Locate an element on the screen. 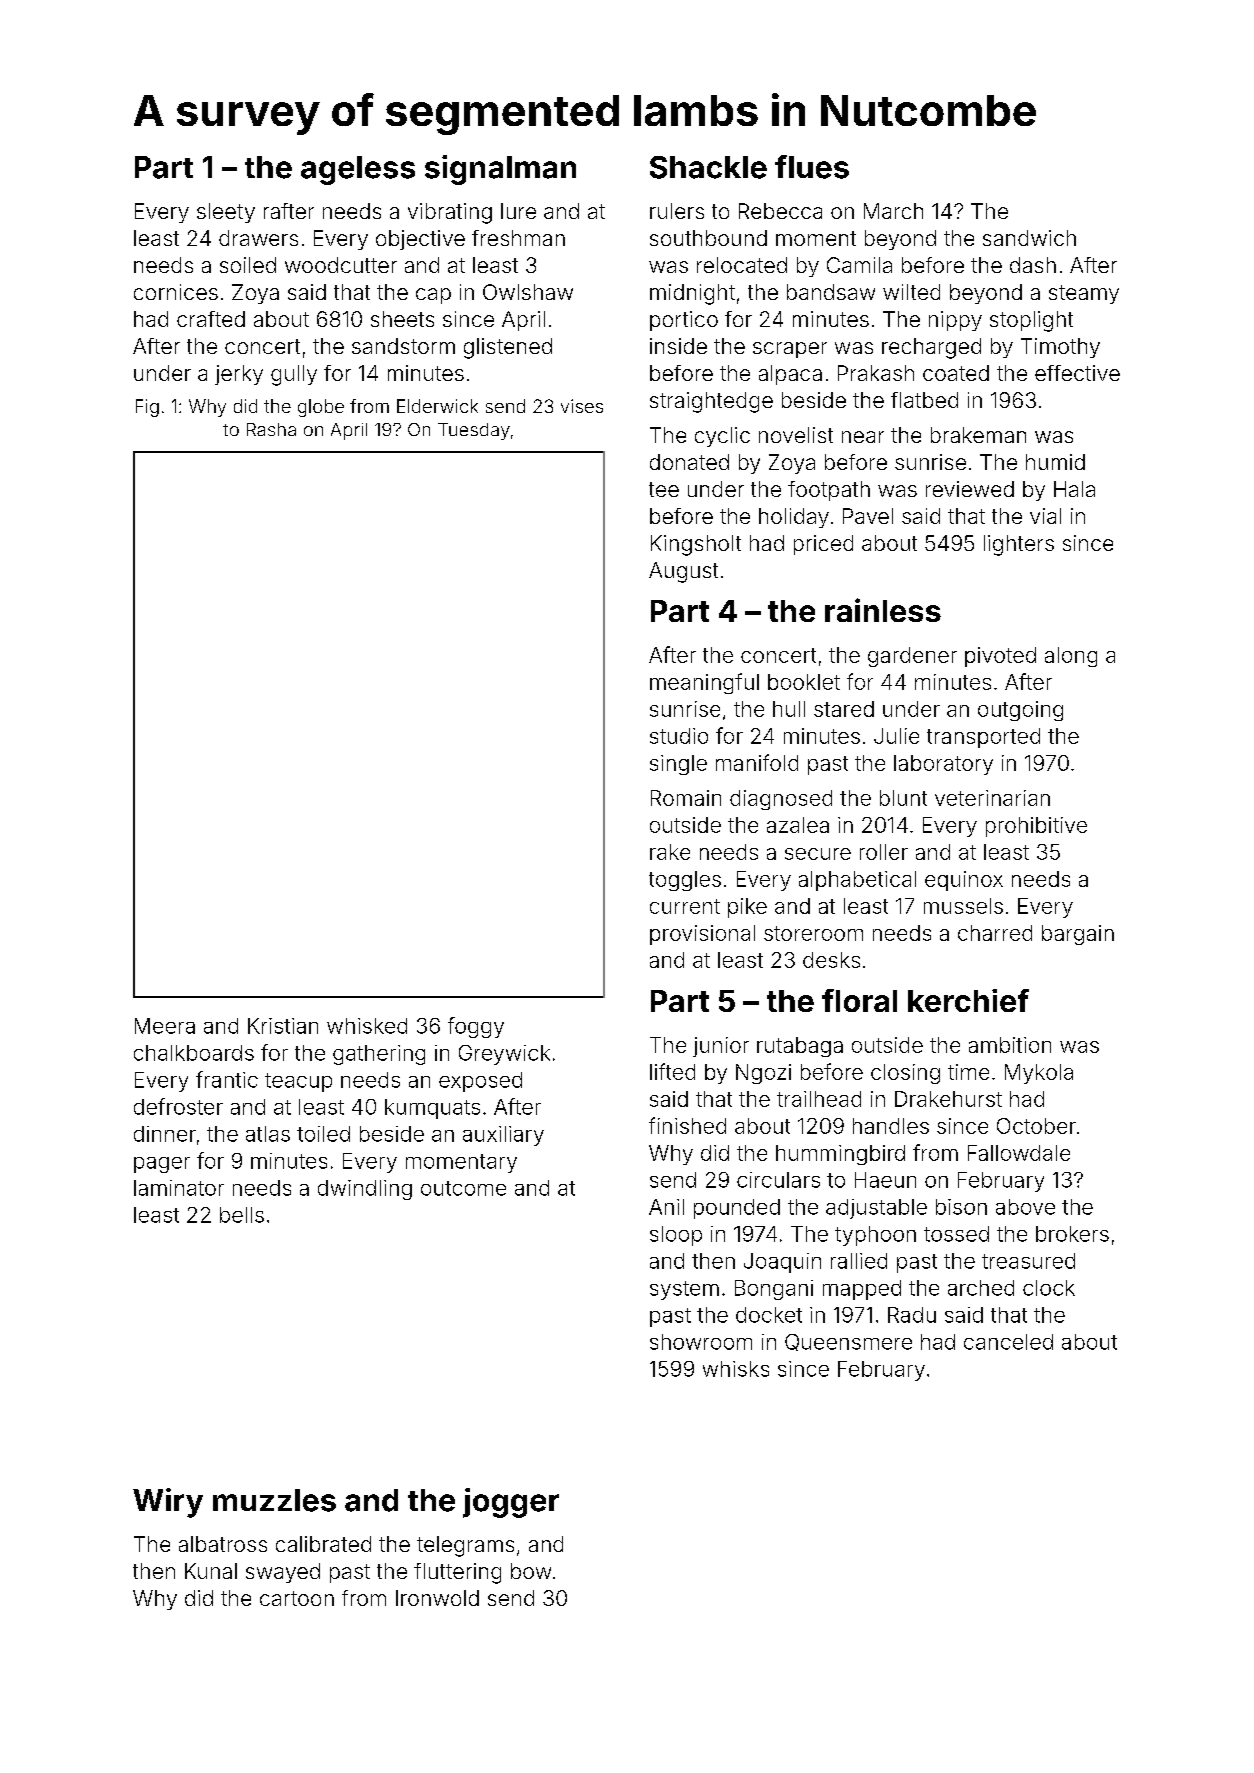  Tuesday is located at coordinates (474, 431).
